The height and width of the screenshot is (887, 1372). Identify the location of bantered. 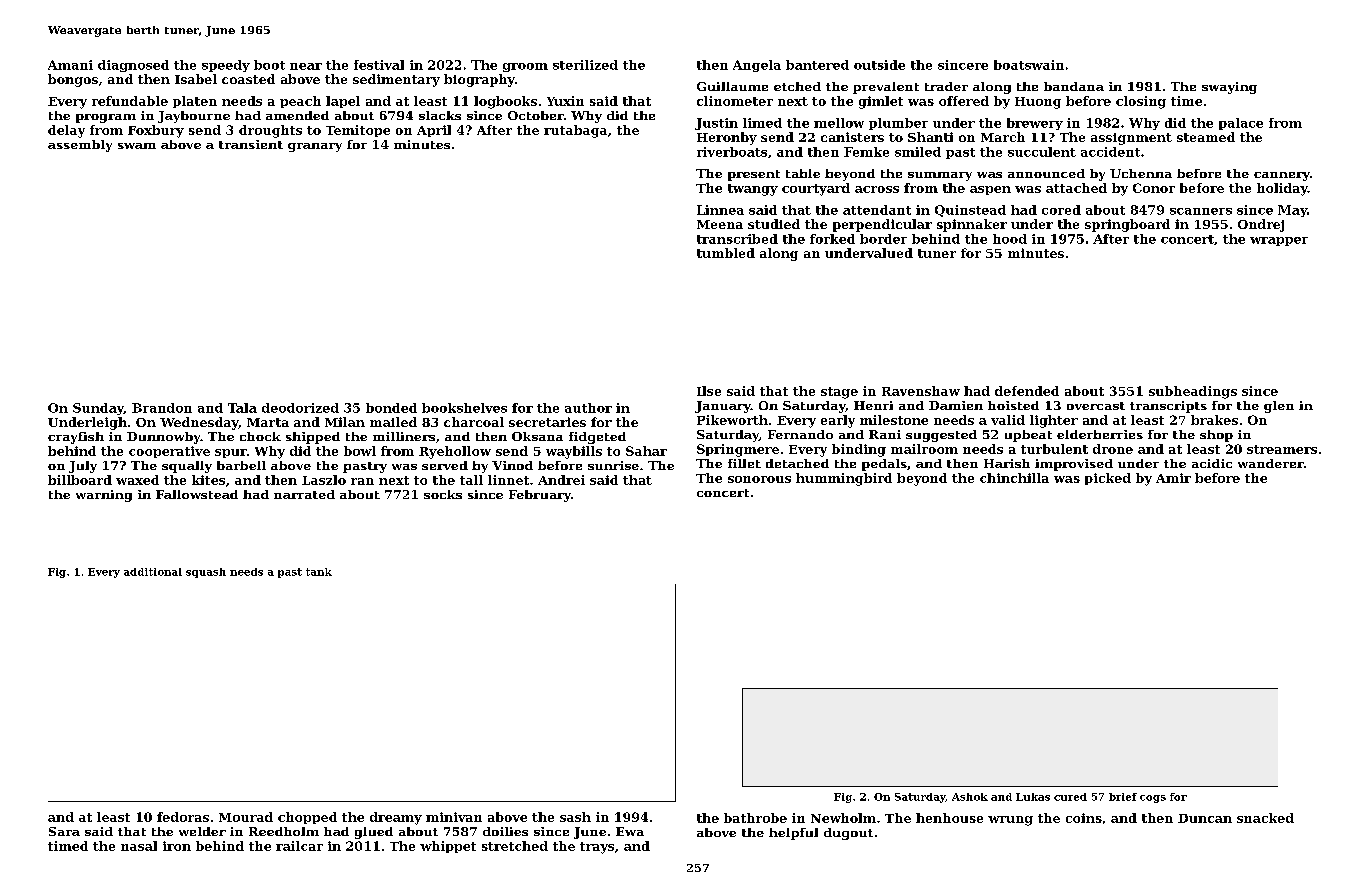
(817, 65).
